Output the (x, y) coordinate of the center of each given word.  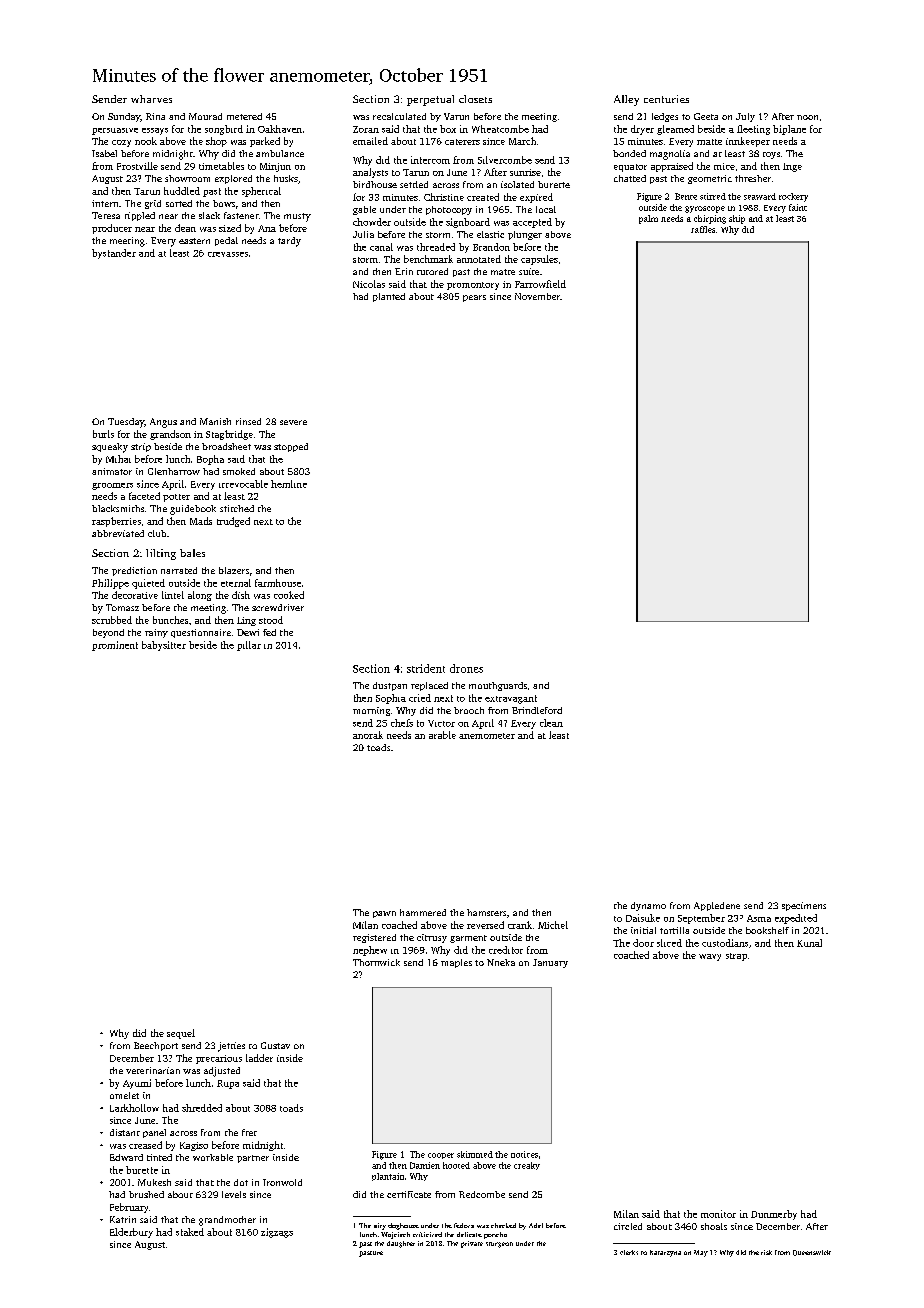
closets (475, 99)
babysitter (164, 646)
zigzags (277, 1233)
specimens (804, 906)
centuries (666, 99)
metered (244, 116)
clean (551, 723)
